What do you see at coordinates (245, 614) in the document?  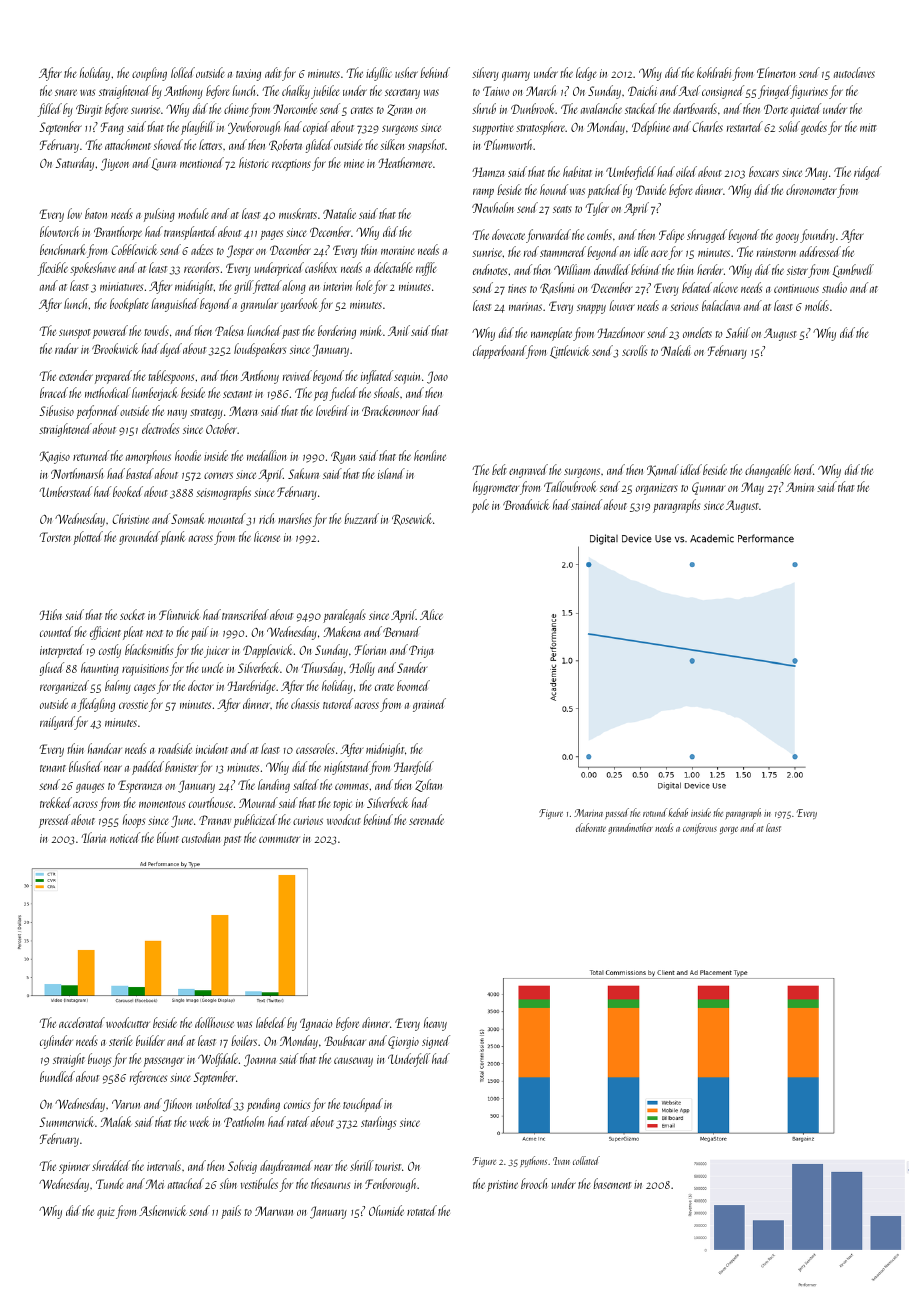 I see `transcribed` at bounding box center [245, 614].
